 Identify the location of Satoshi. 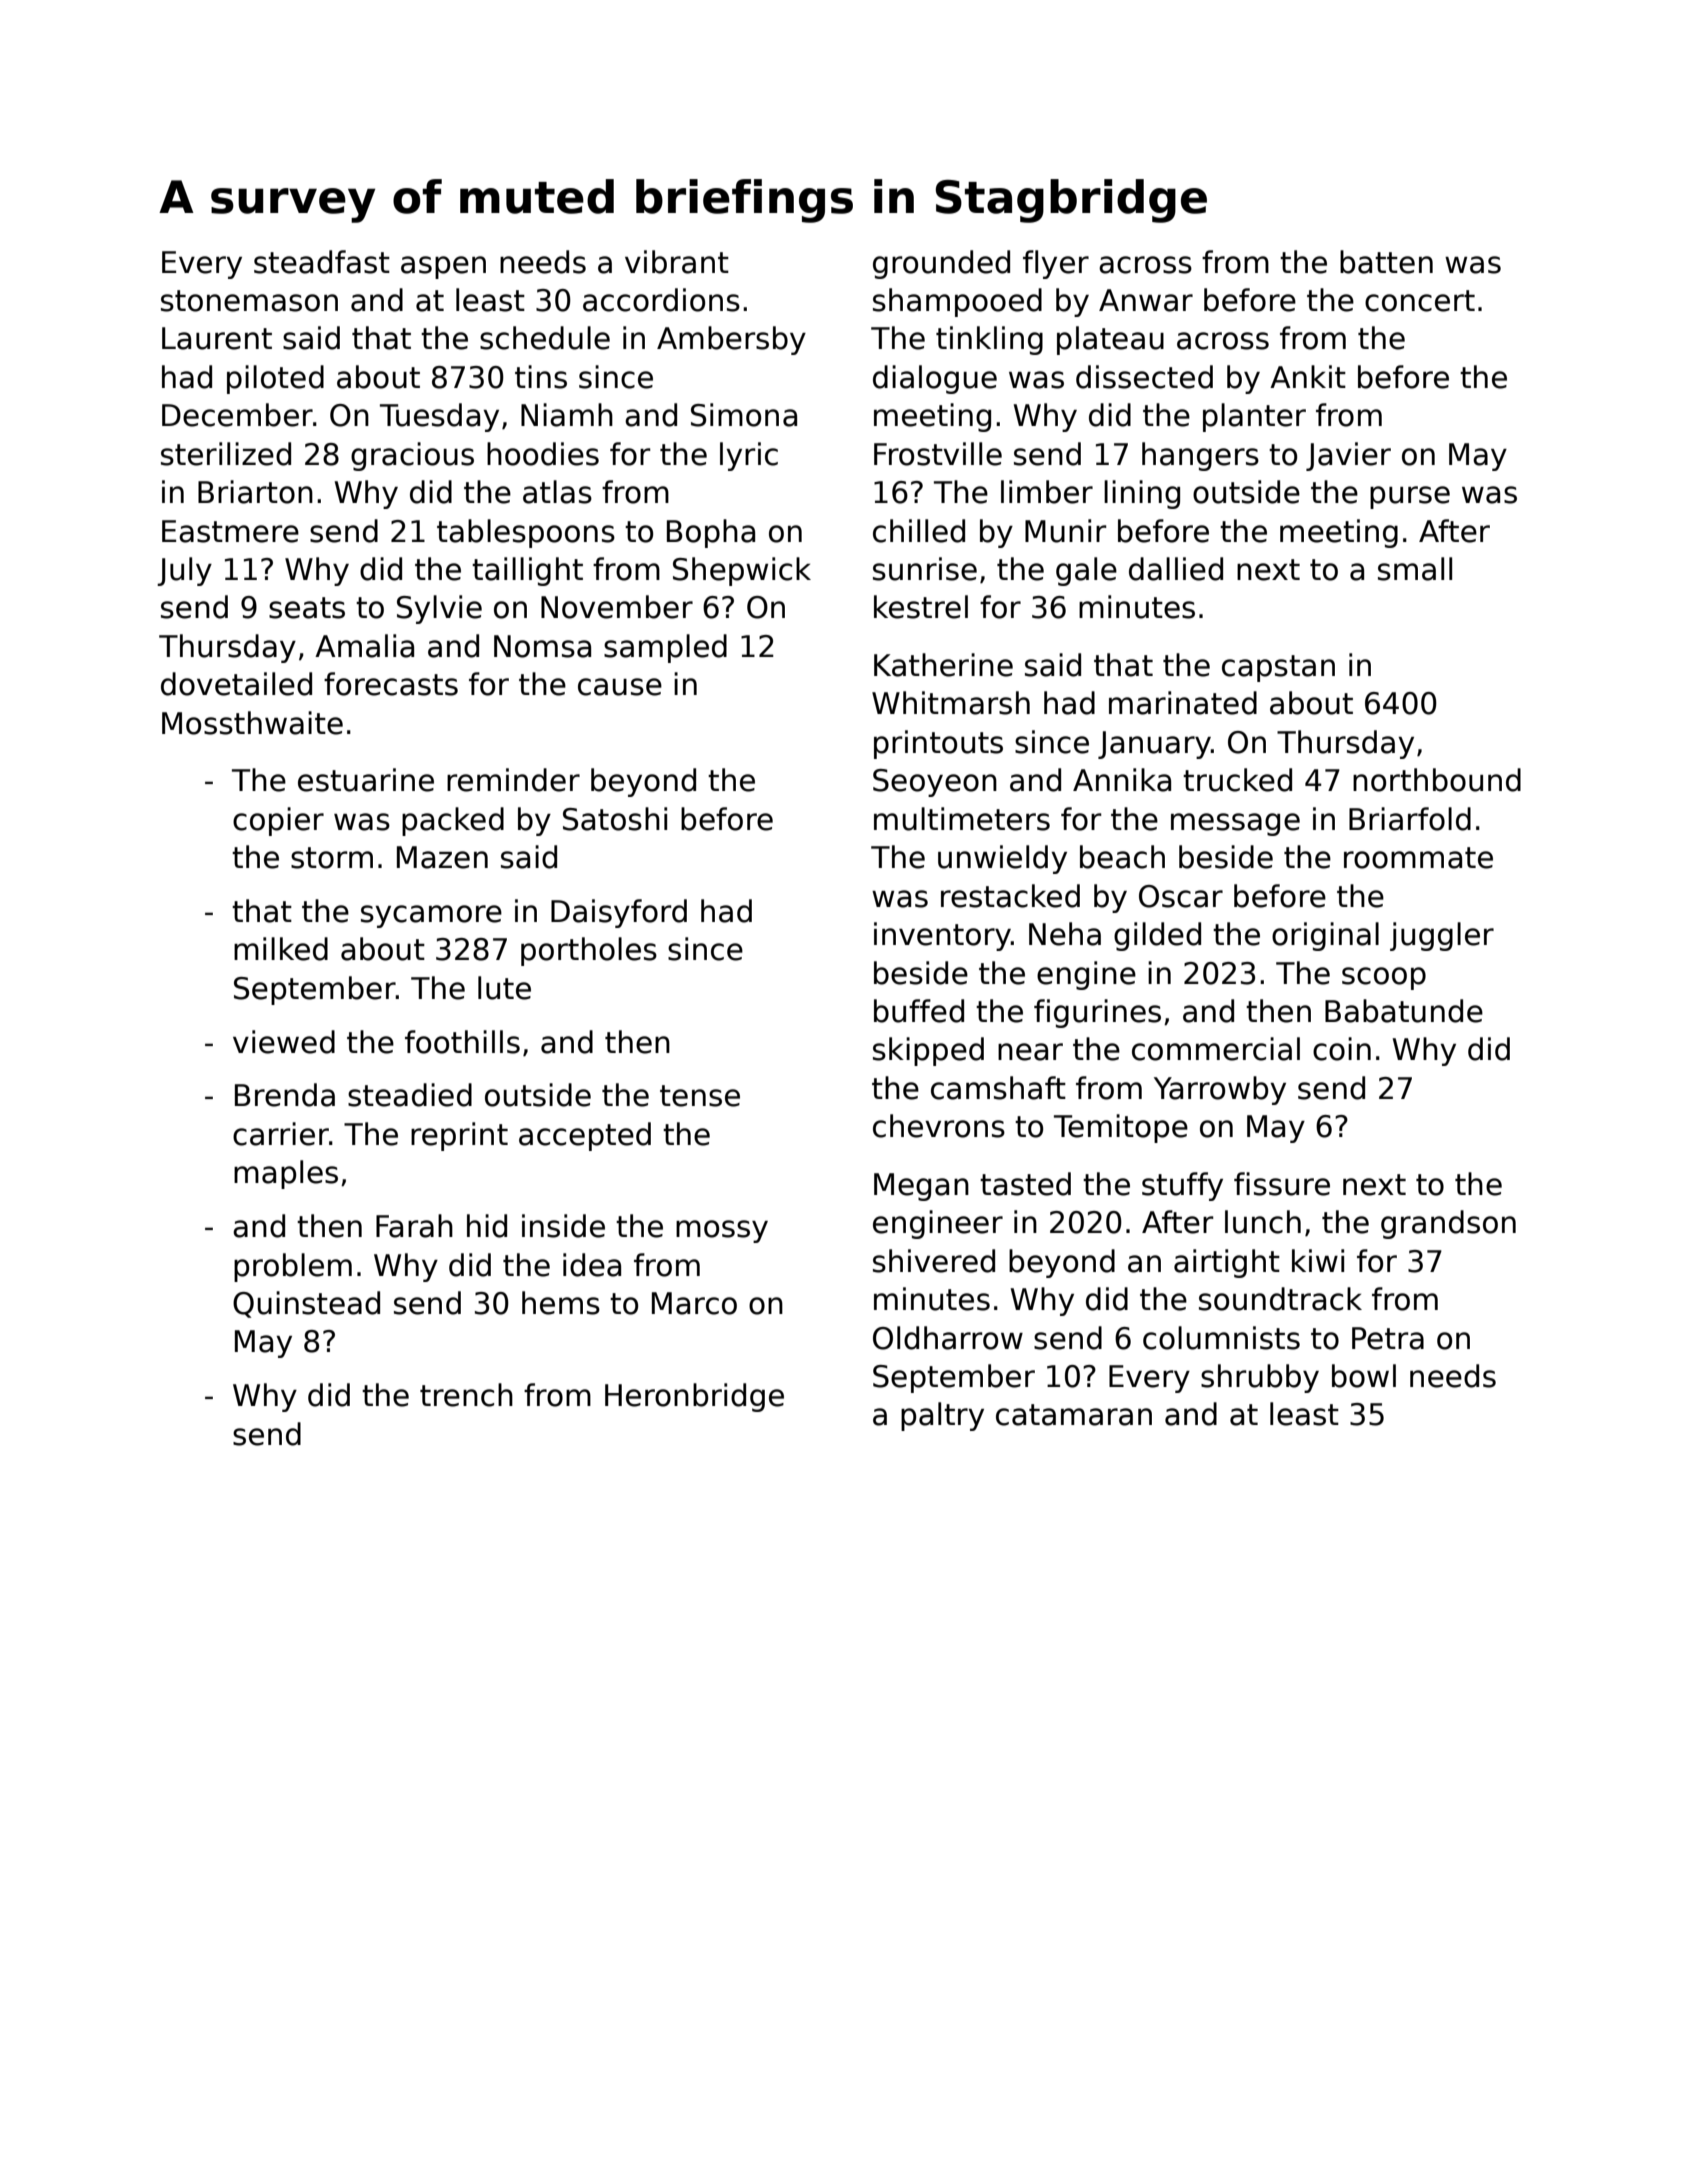
(615, 819).
